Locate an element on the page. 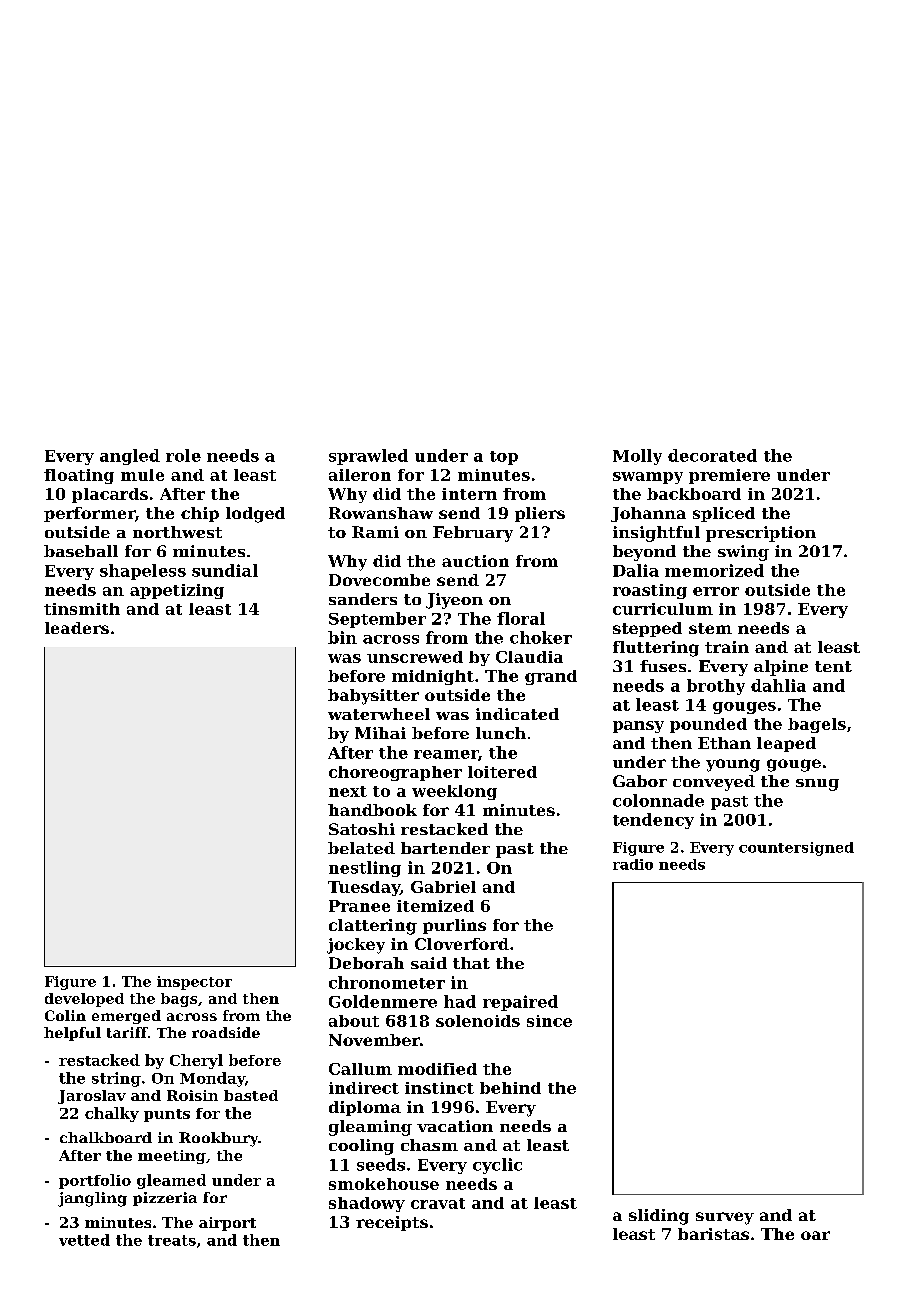  floating is located at coordinates (79, 476).
